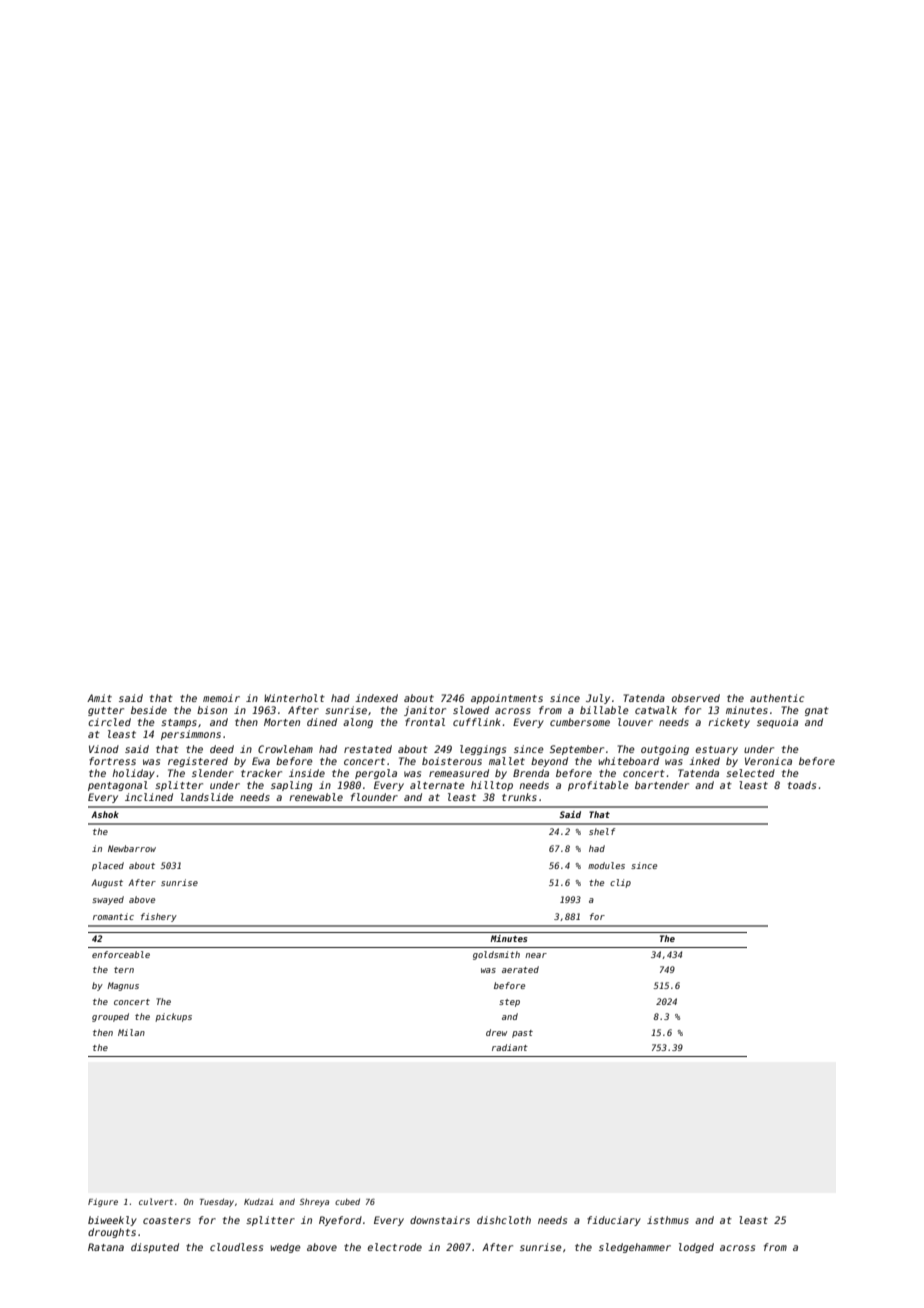 The image size is (924, 1308). Describe the element at coordinates (510, 1047) in the screenshot. I see `radiant` at that location.
